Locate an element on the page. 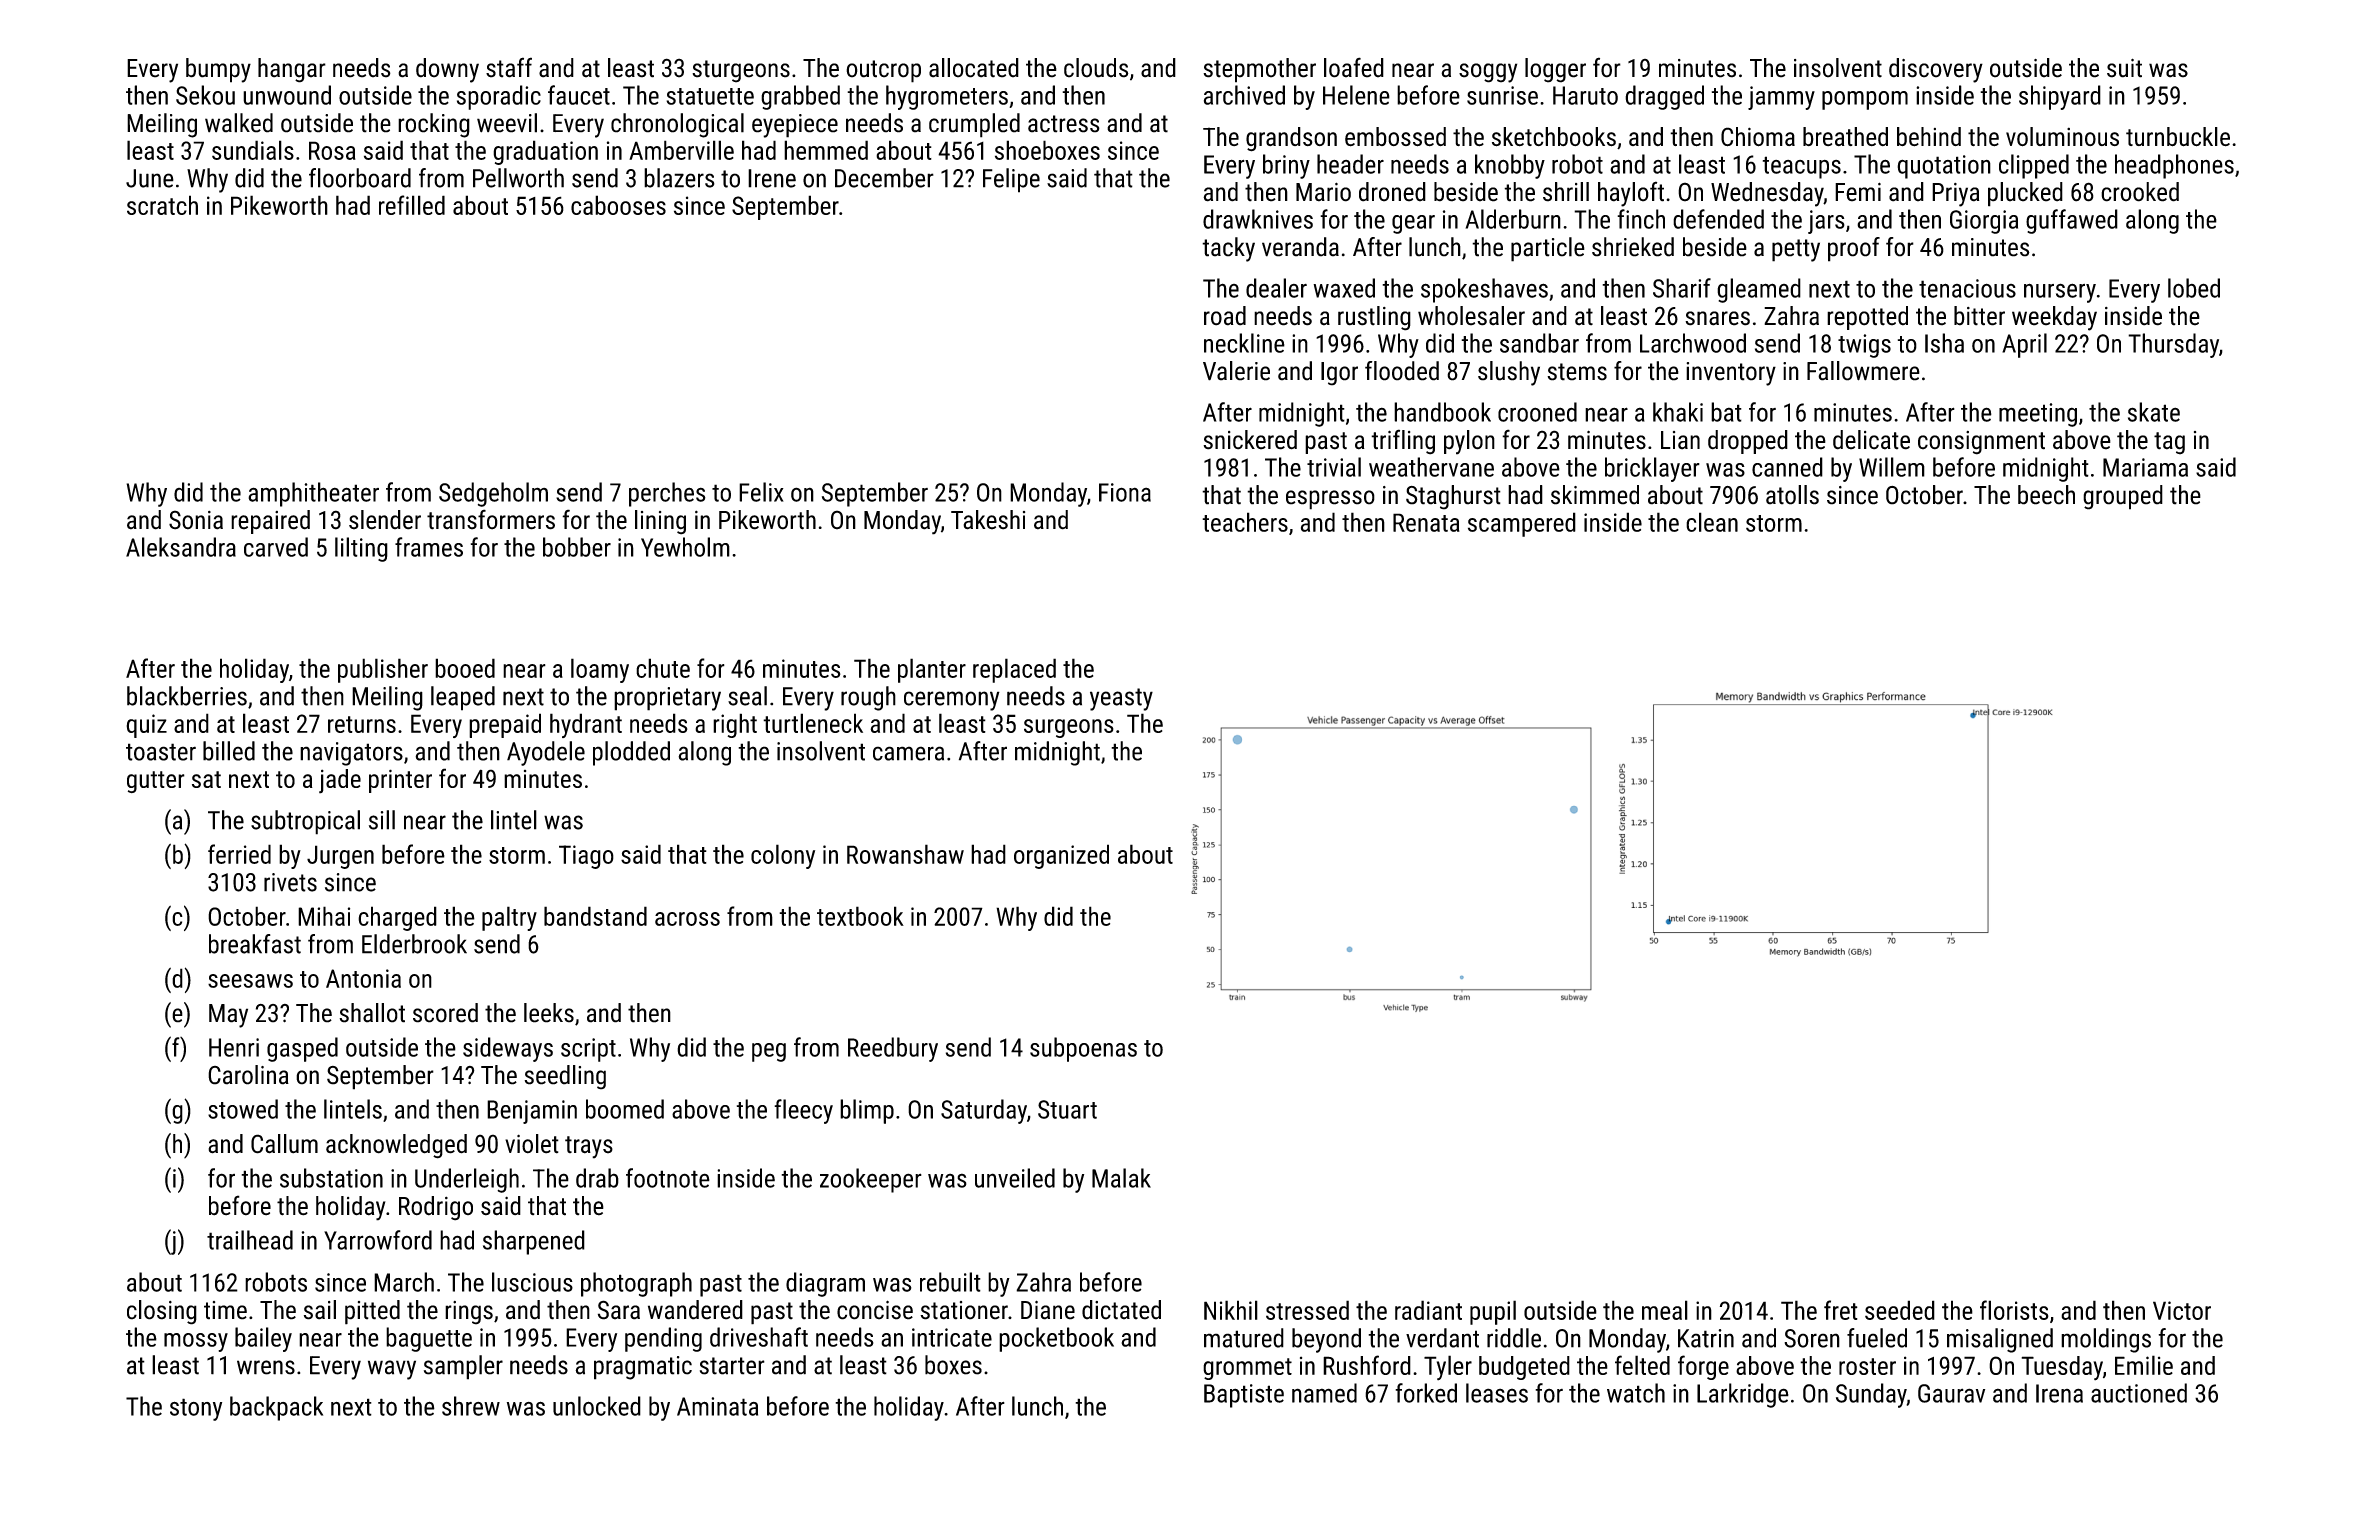 This document has width=2380, height=1540. Aminata is located at coordinates (717, 1406).
